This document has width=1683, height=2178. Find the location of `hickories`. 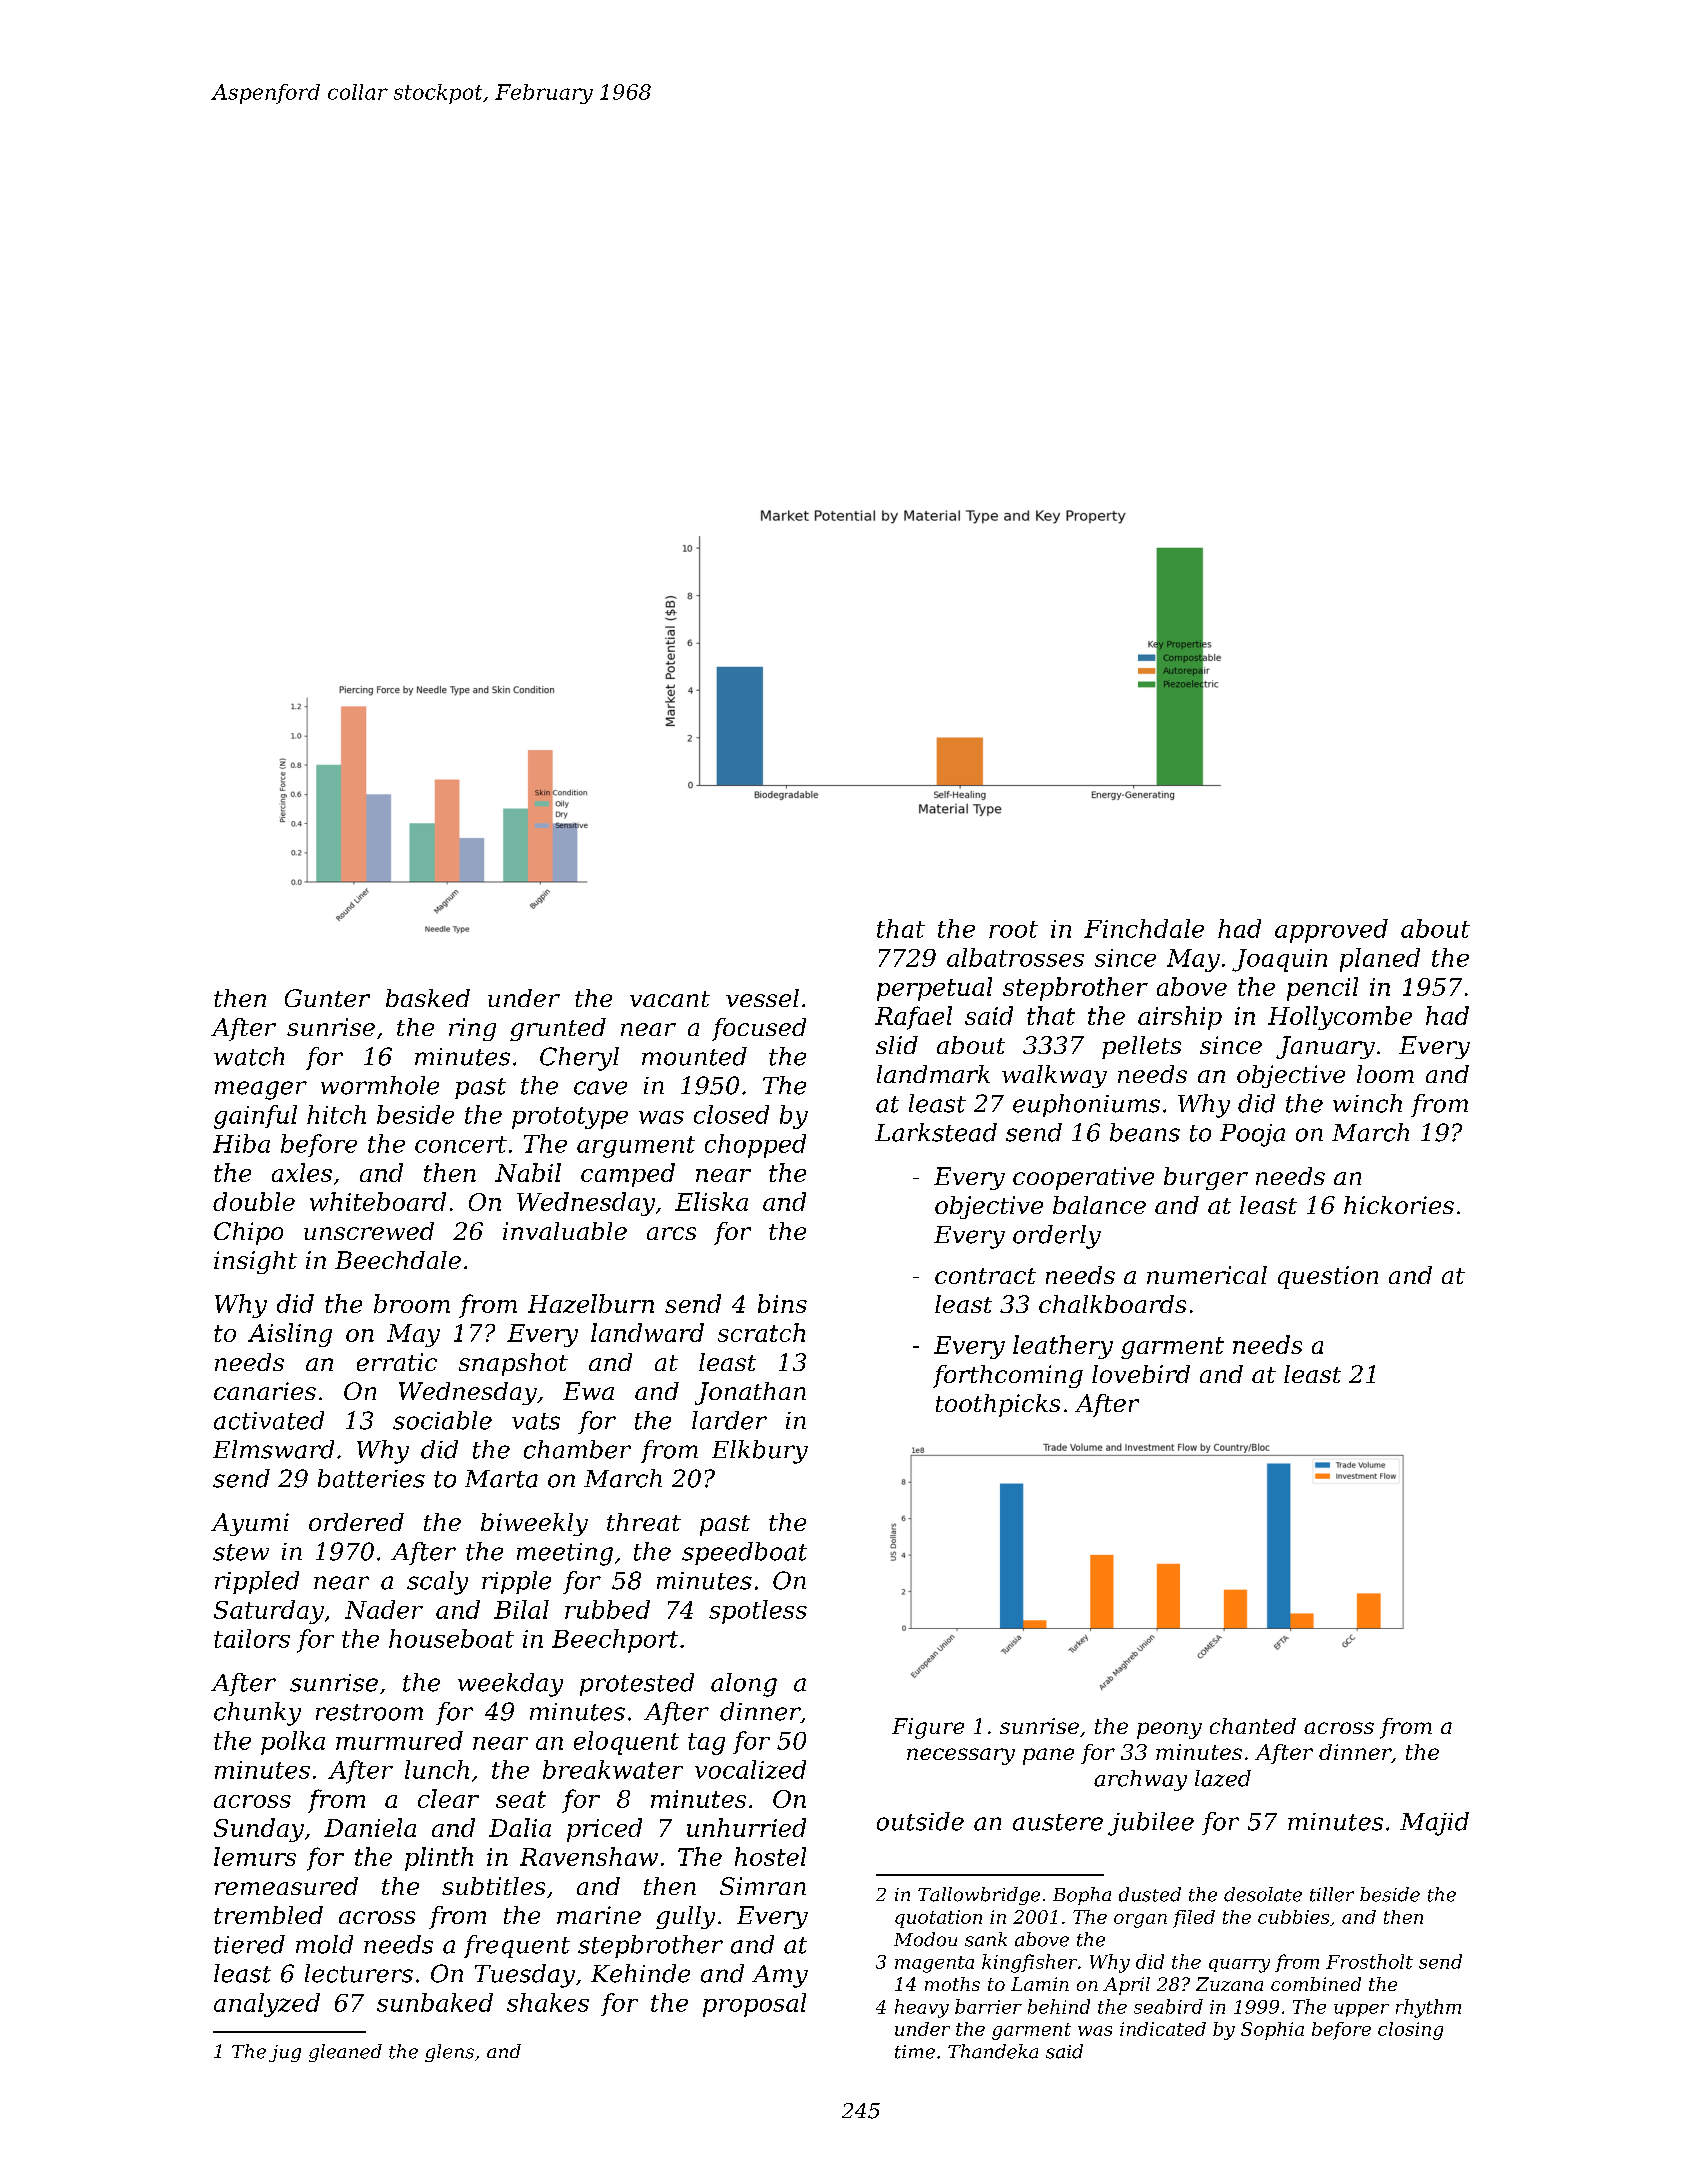

hickories is located at coordinates (1399, 1205).
